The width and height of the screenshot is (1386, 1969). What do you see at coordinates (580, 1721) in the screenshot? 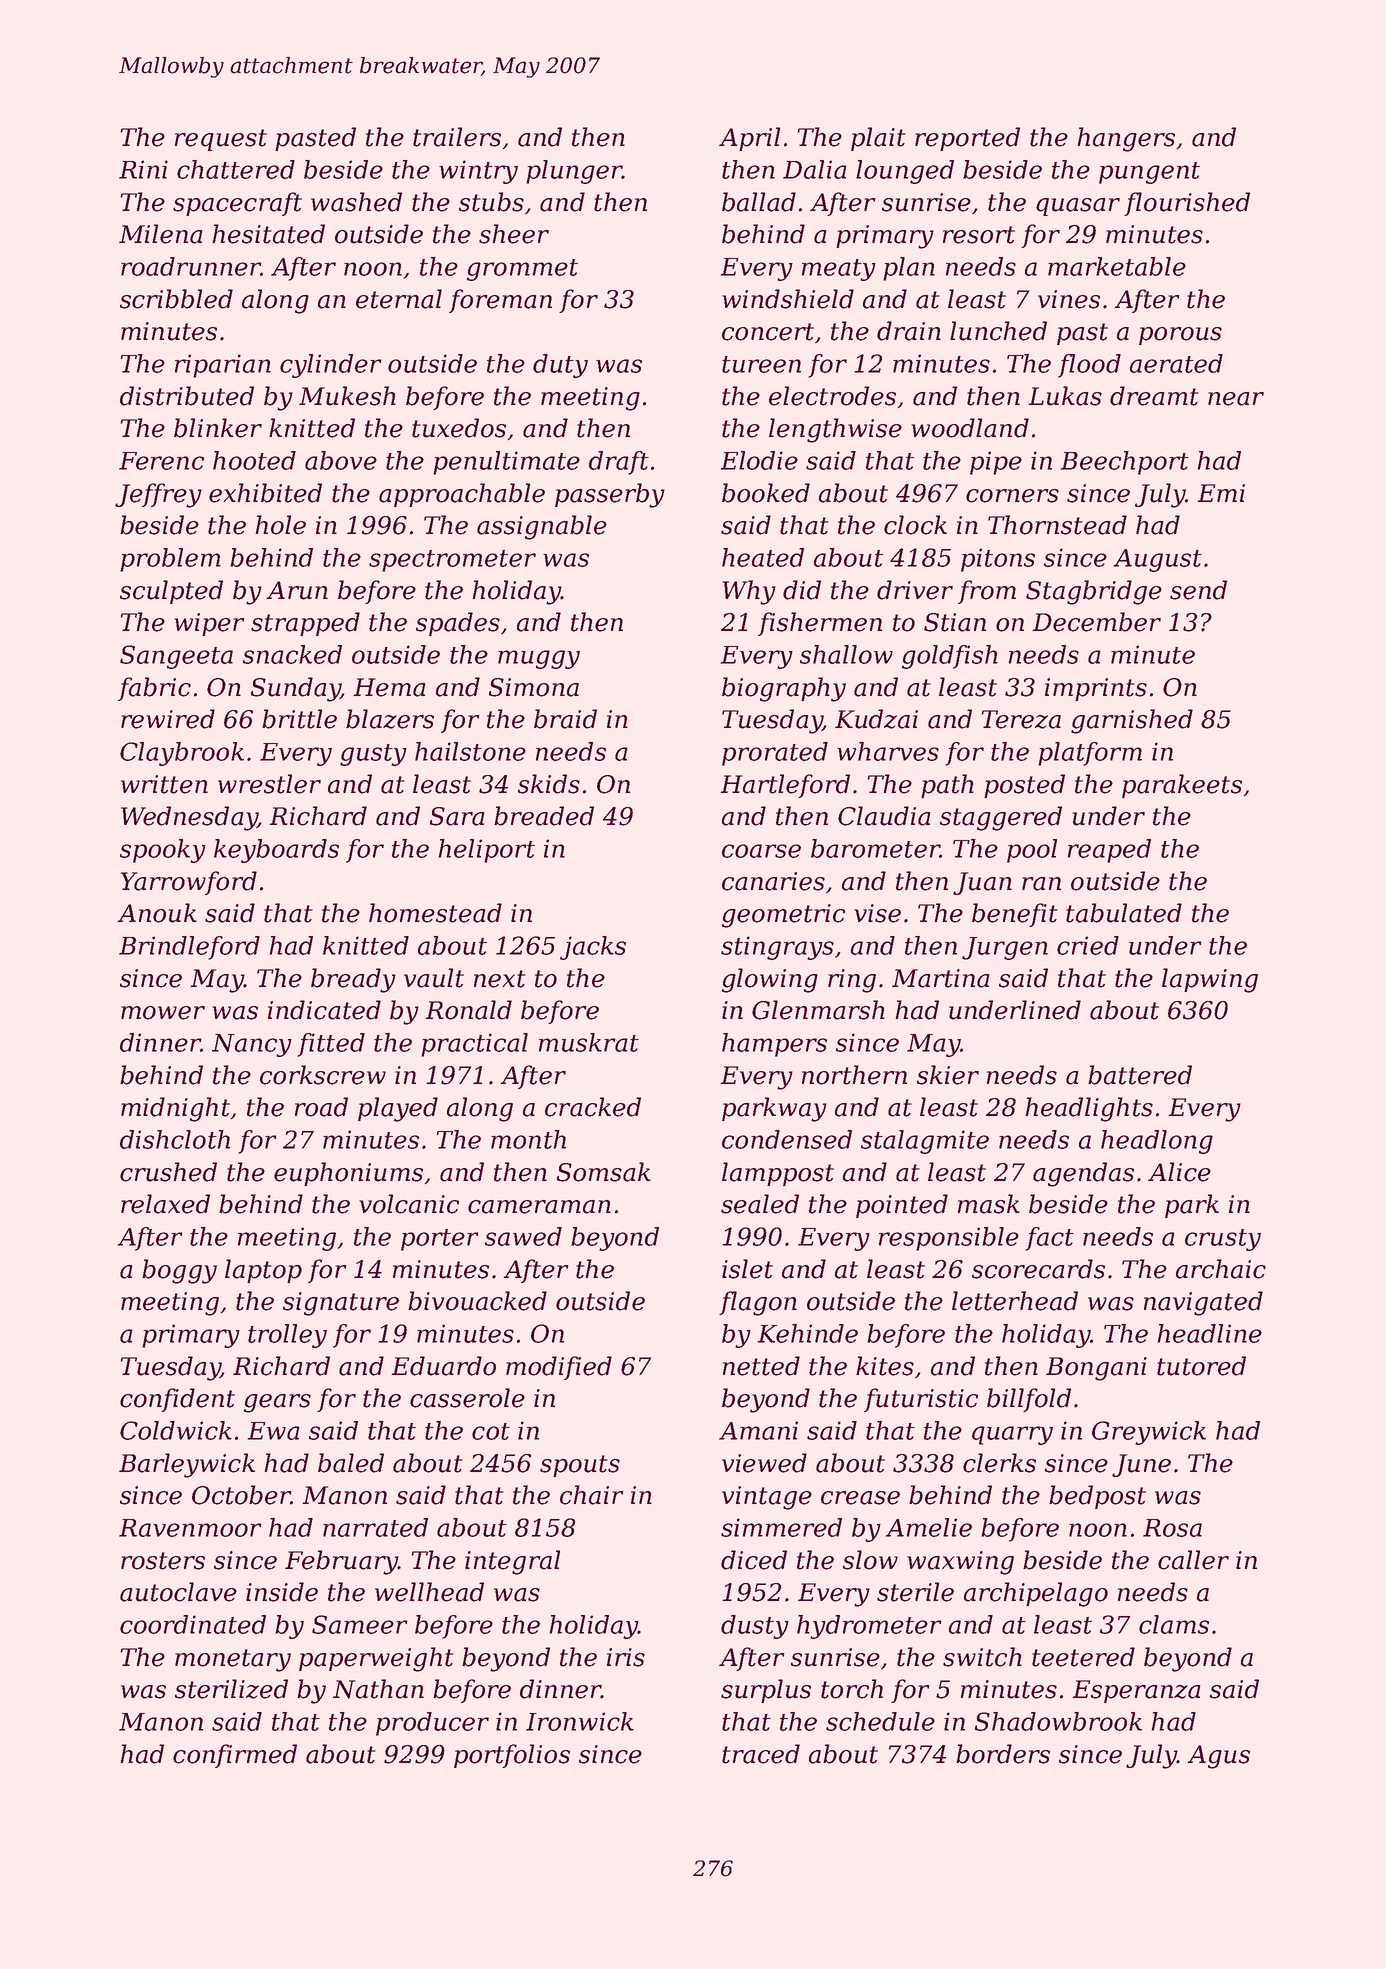
I see `Ironwick` at bounding box center [580, 1721].
